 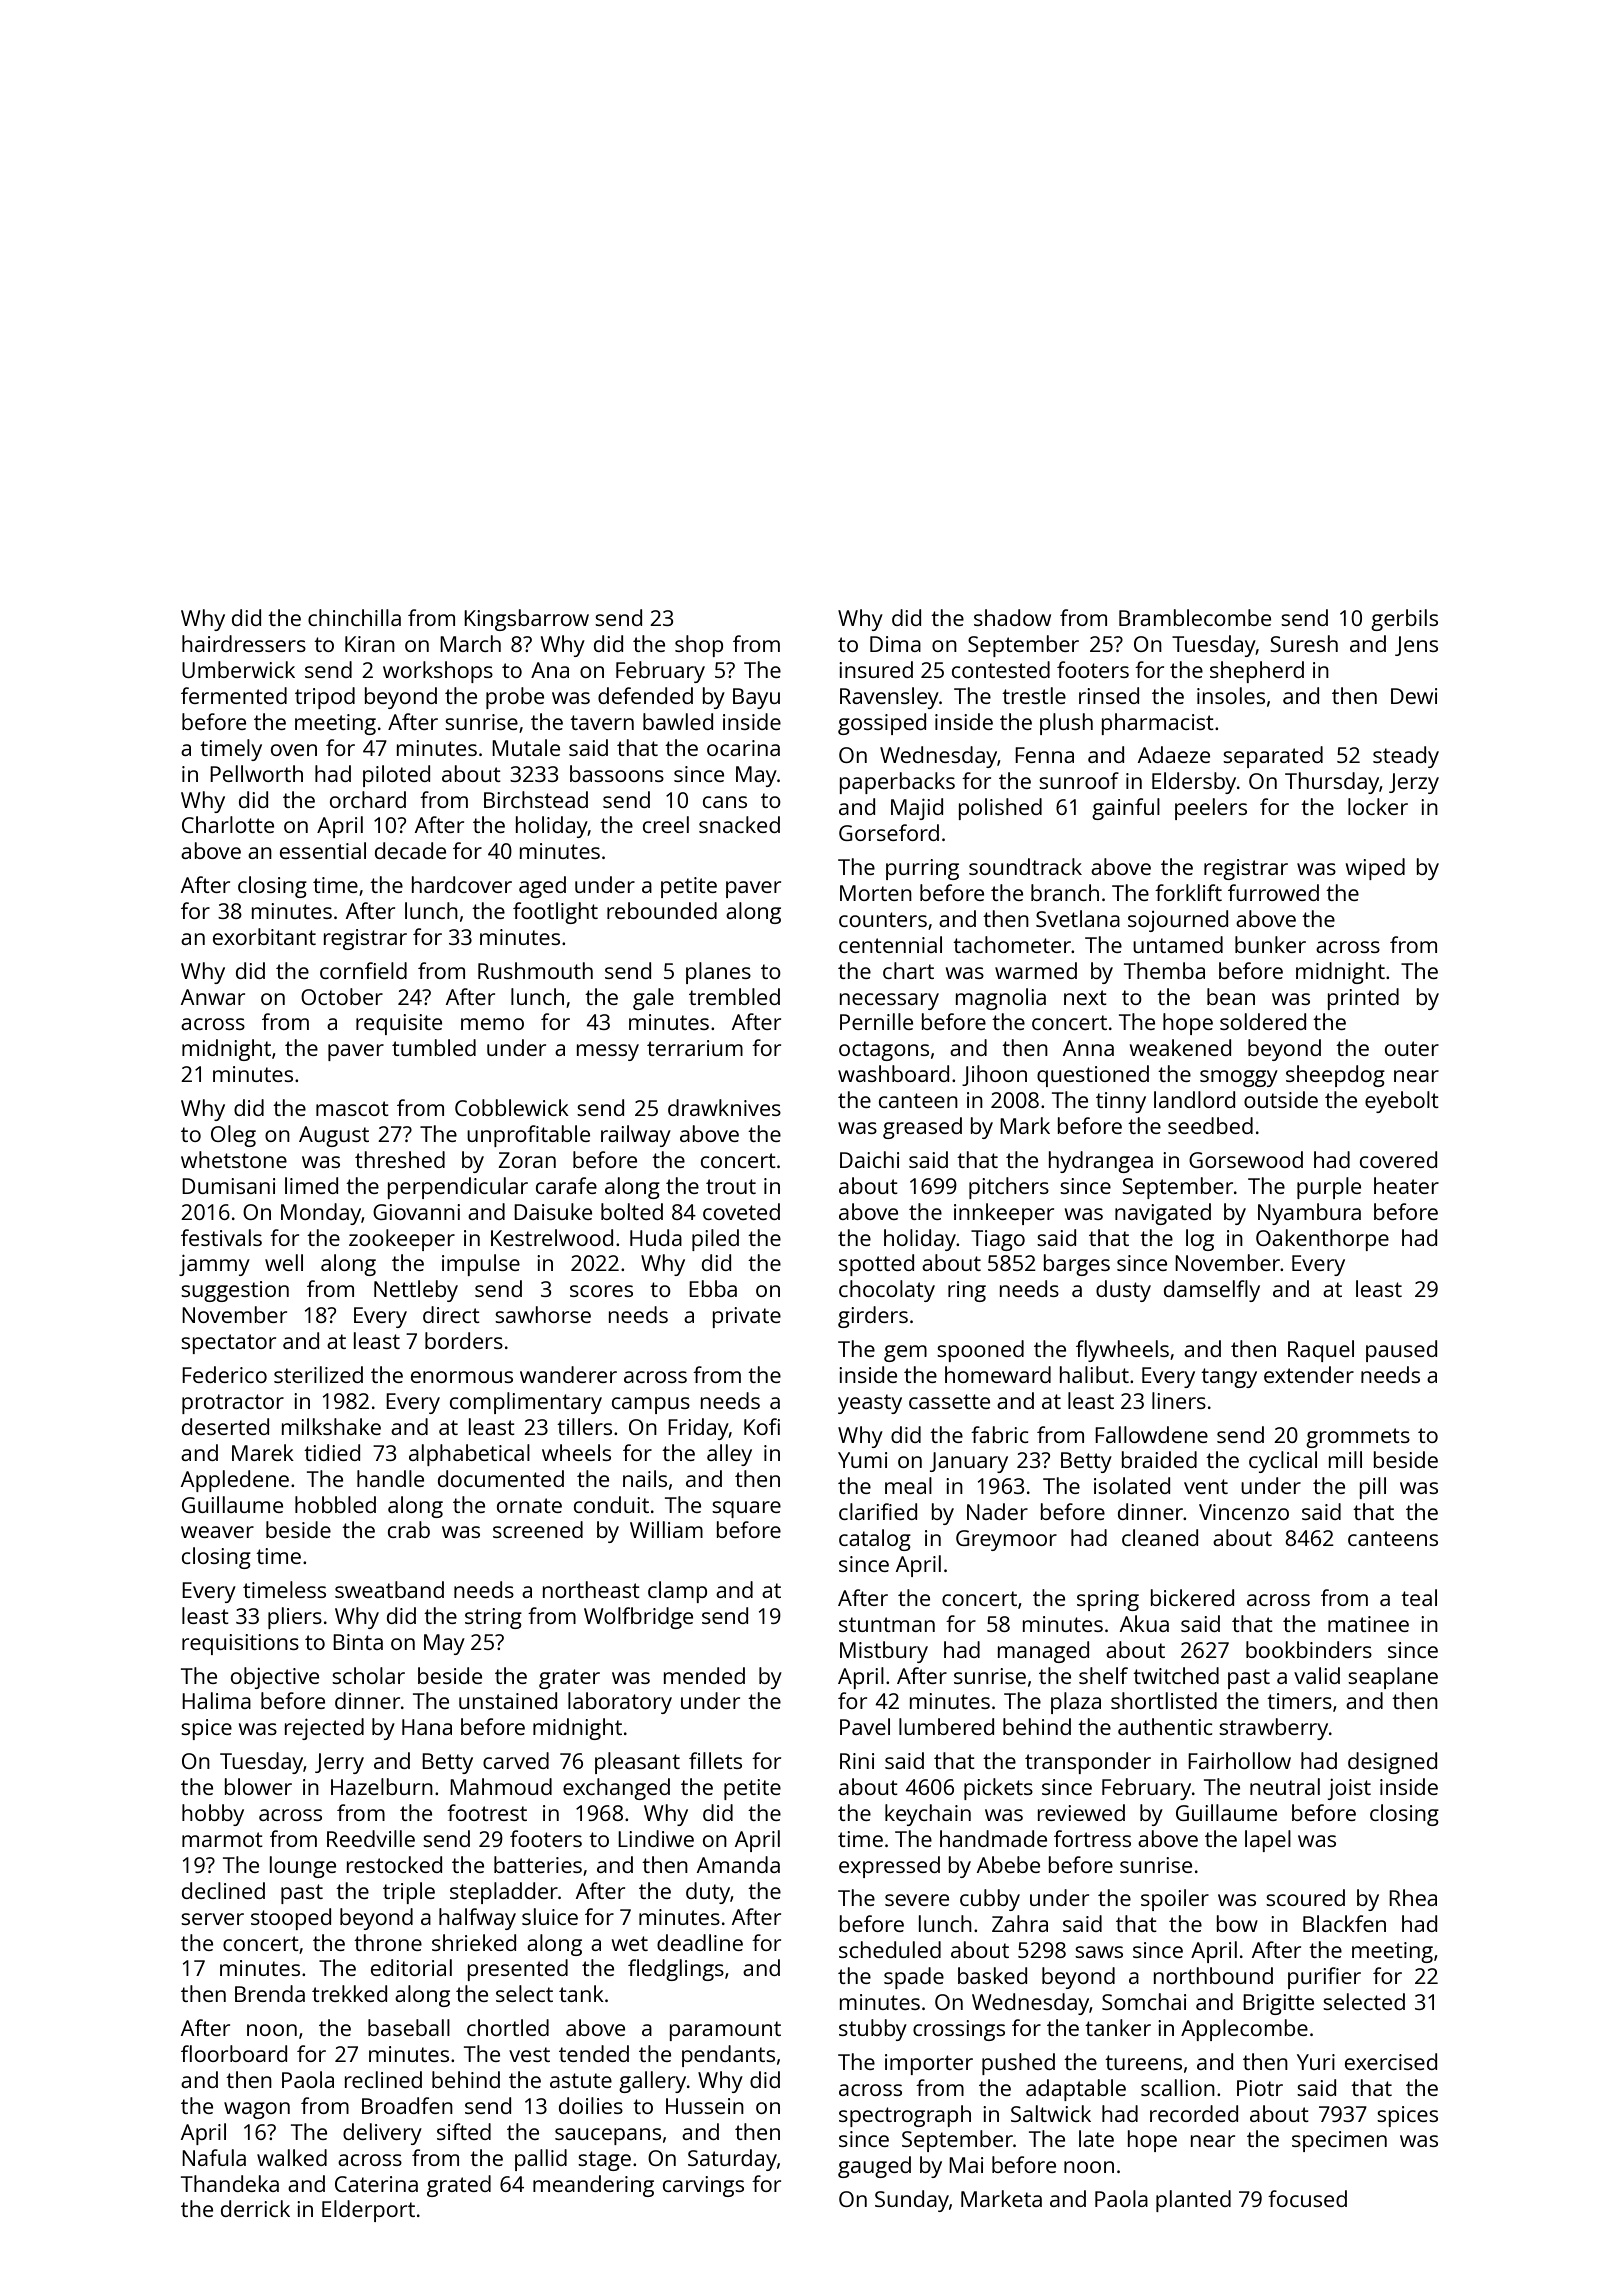 I want to click on carvings, so click(x=703, y=2186).
